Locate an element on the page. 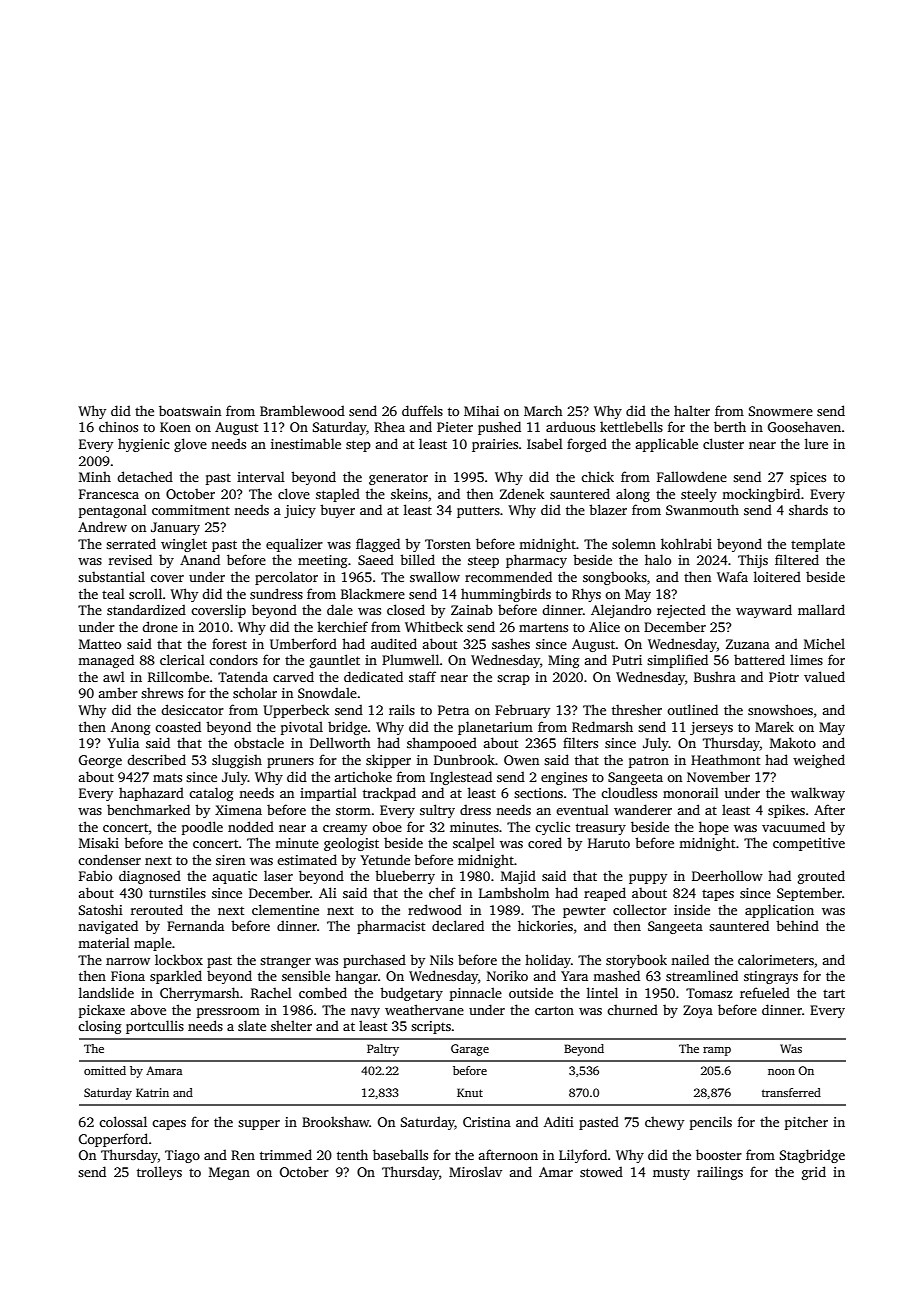 The image size is (924, 1308). baseballs is located at coordinates (400, 1154).
